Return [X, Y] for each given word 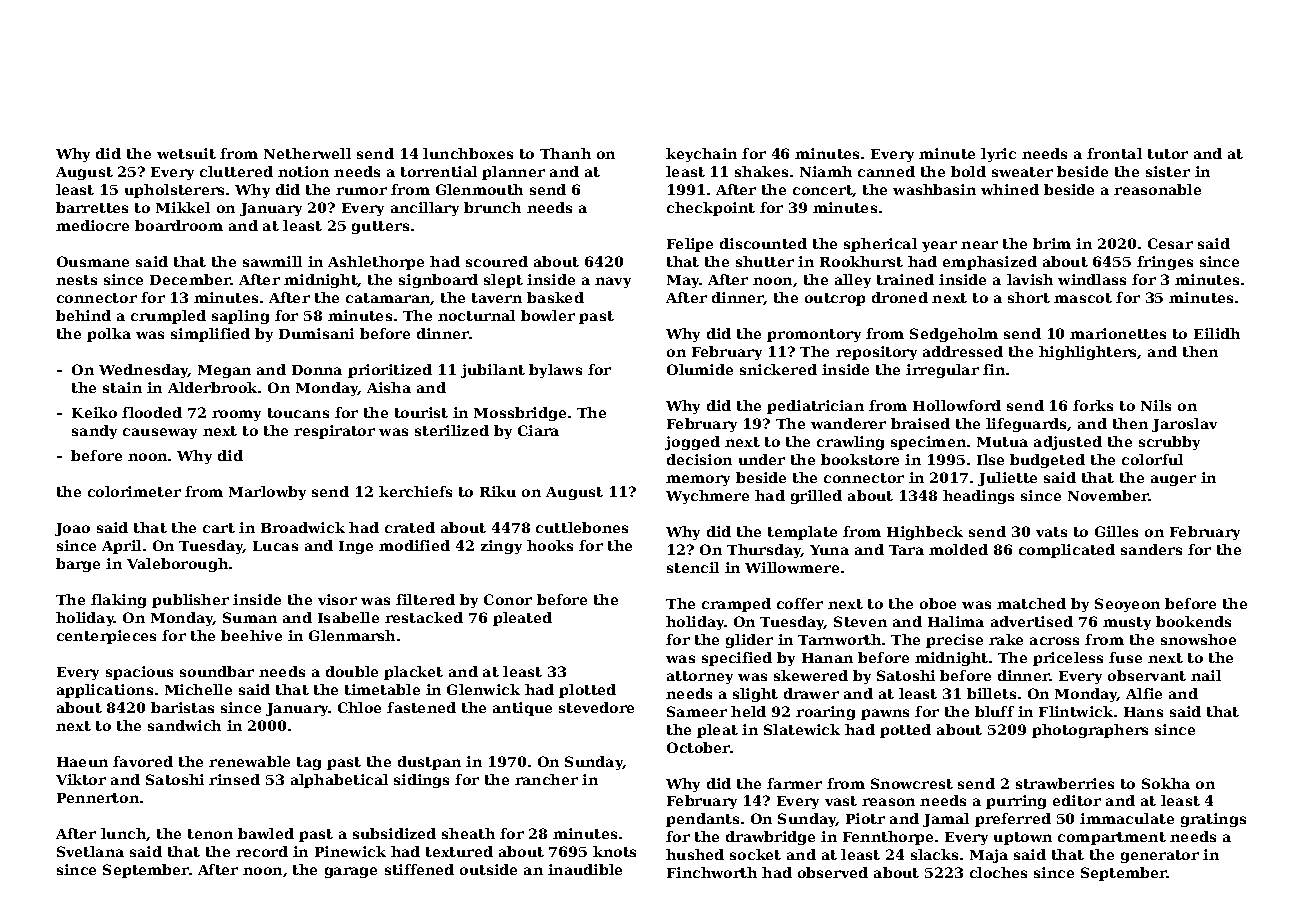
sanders [1151, 549]
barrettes [92, 207]
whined [1010, 189]
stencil [693, 567]
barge [78, 565]
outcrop [835, 299]
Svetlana [90, 851]
